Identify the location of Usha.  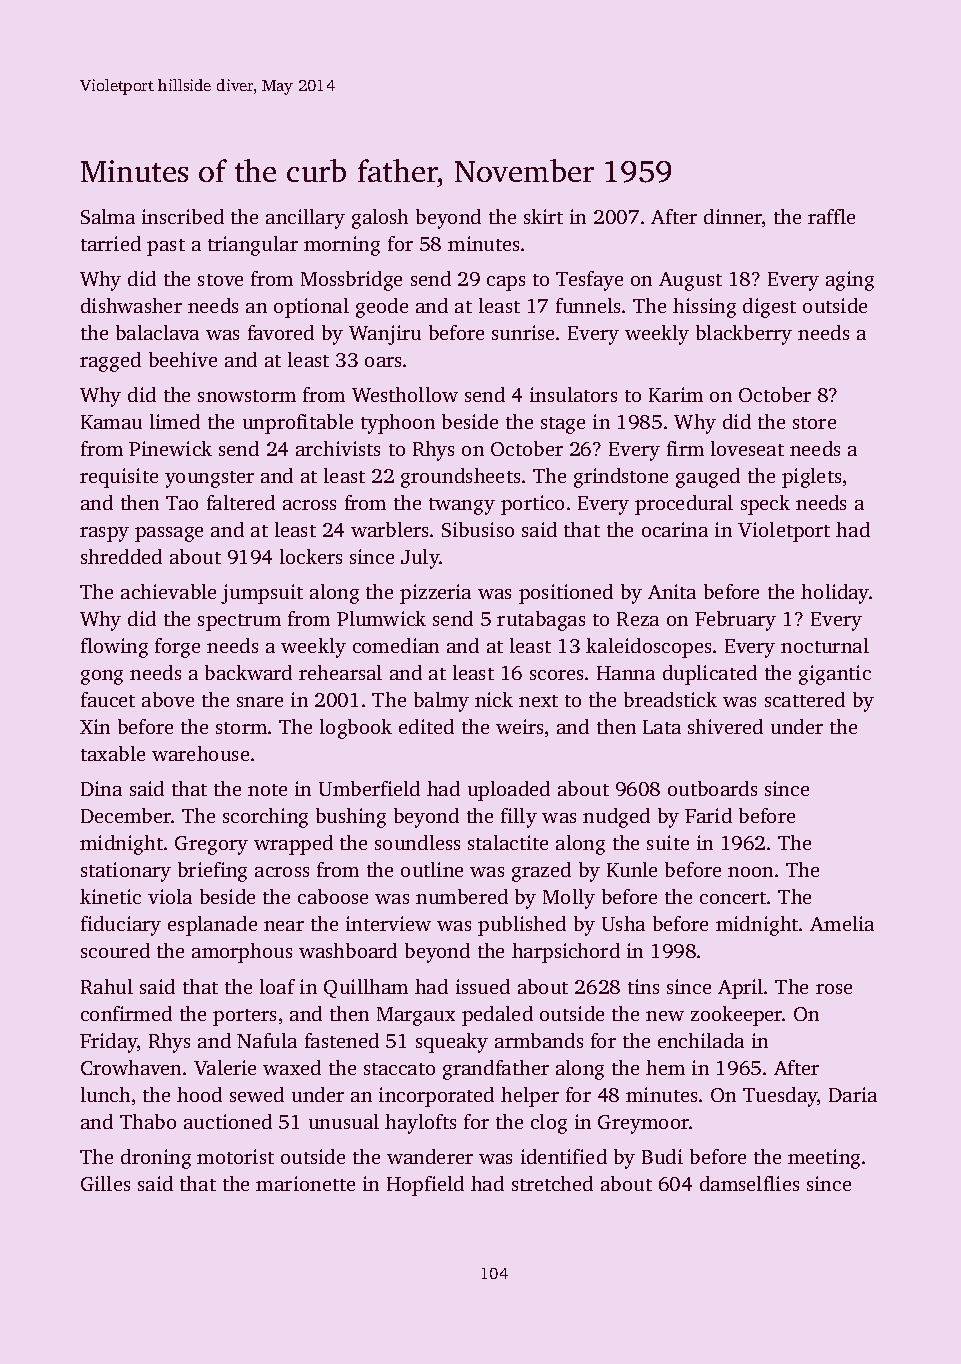
(623, 923).
